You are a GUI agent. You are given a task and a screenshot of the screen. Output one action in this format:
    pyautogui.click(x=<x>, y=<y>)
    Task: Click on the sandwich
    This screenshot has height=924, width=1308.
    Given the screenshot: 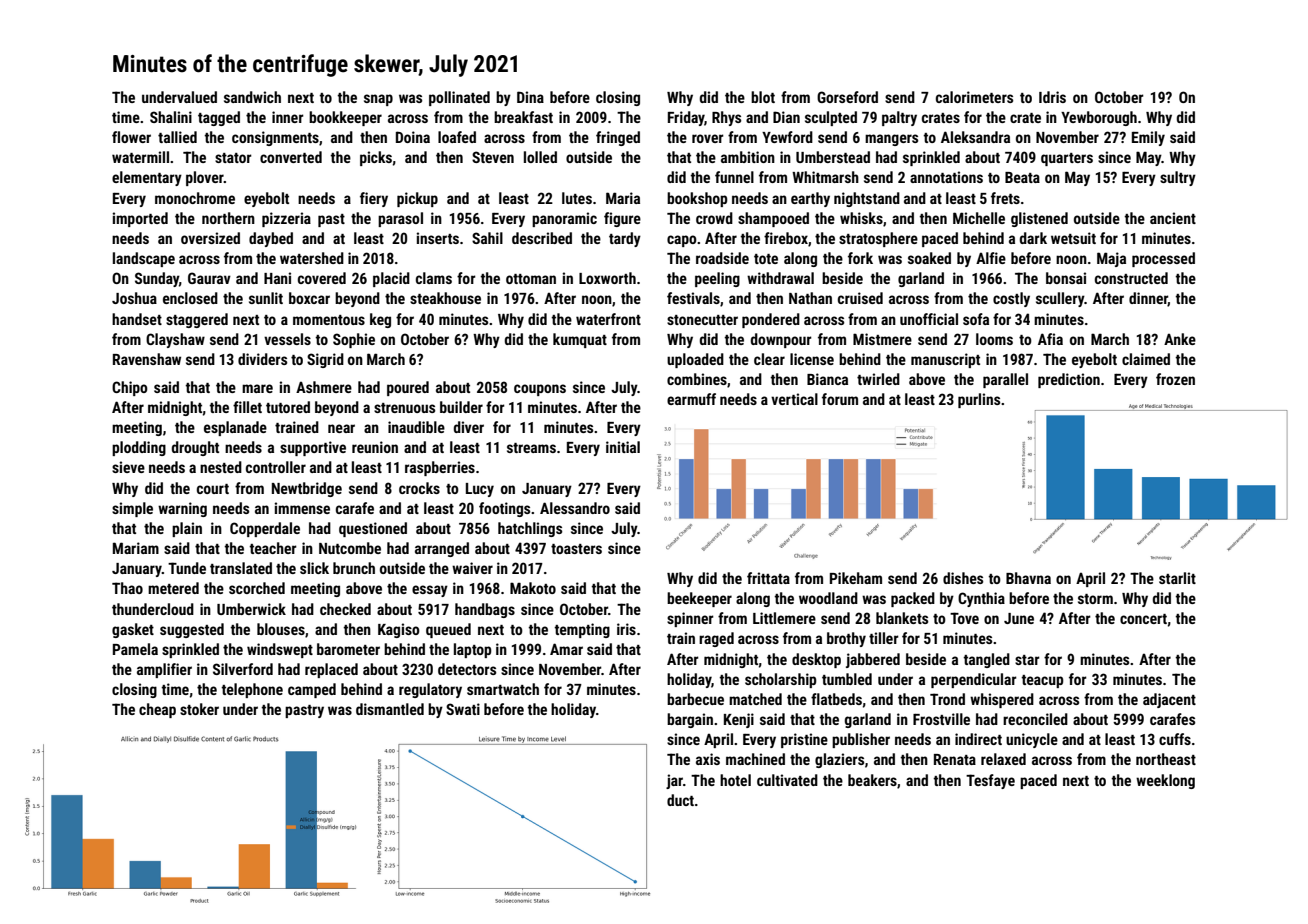 What is the action you would take?
    pyautogui.click(x=252, y=97)
